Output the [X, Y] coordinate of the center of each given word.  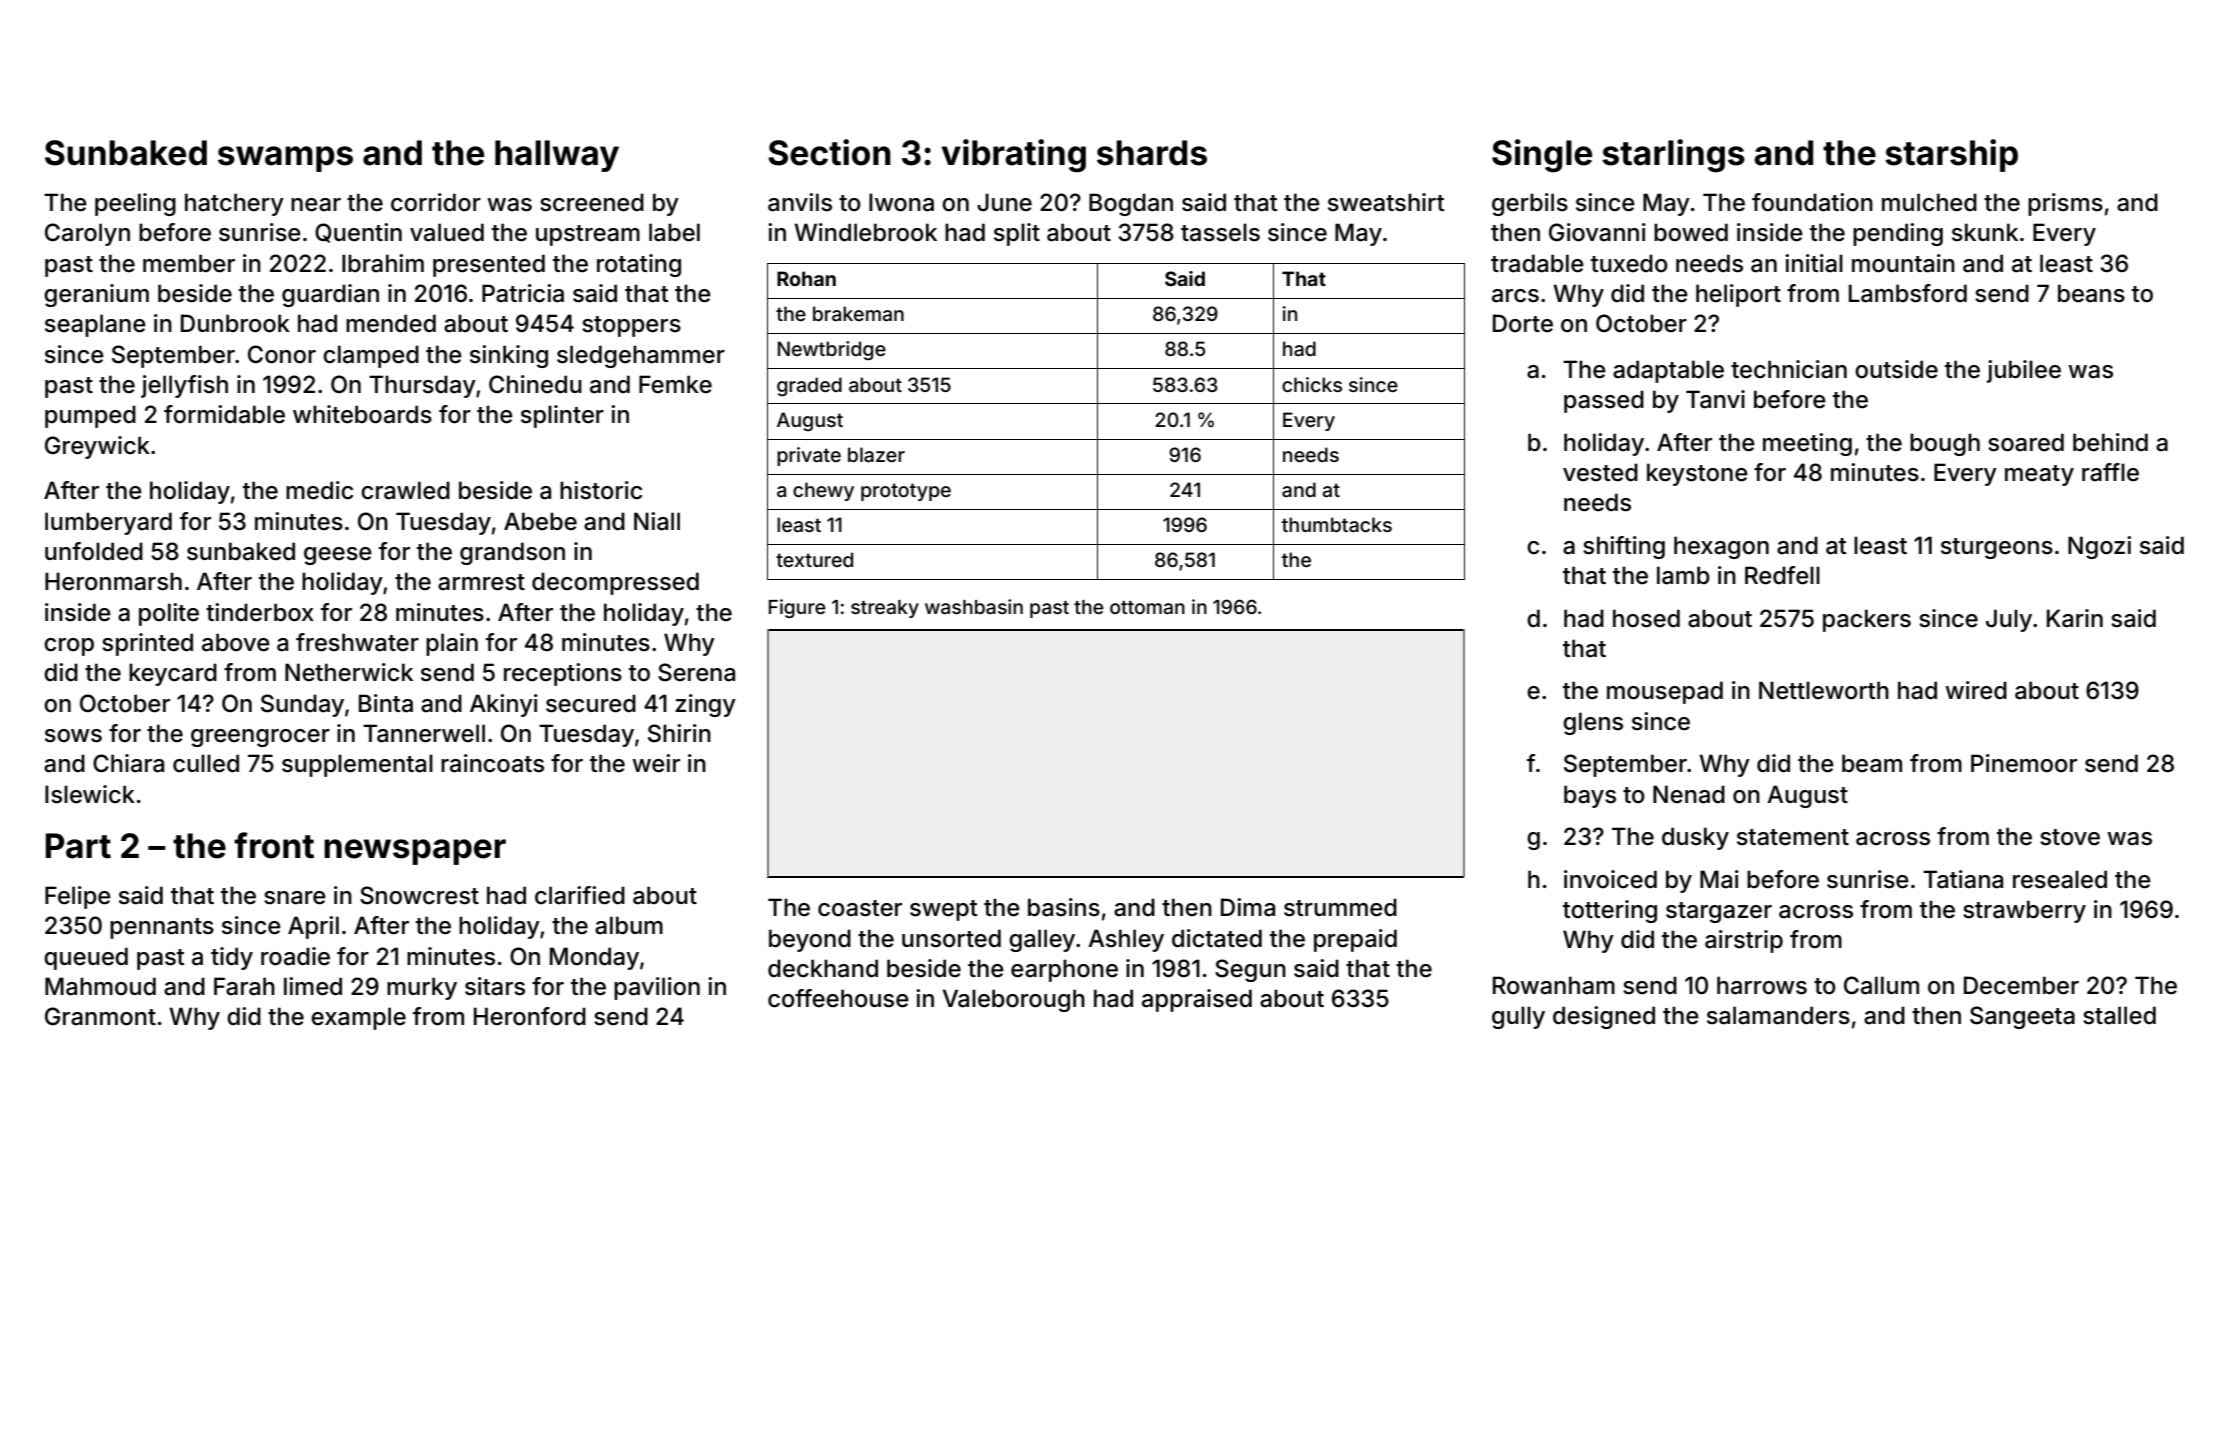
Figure [797, 608]
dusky [1695, 838]
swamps [285, 159]
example [358, 1018]
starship [1951, 155]
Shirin [679, 733]
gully [1518, 1017]
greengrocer [260, 738]
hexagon [1721, 547]
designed [1604, 1017]
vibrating [1013, 156]
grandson [512, 553]
